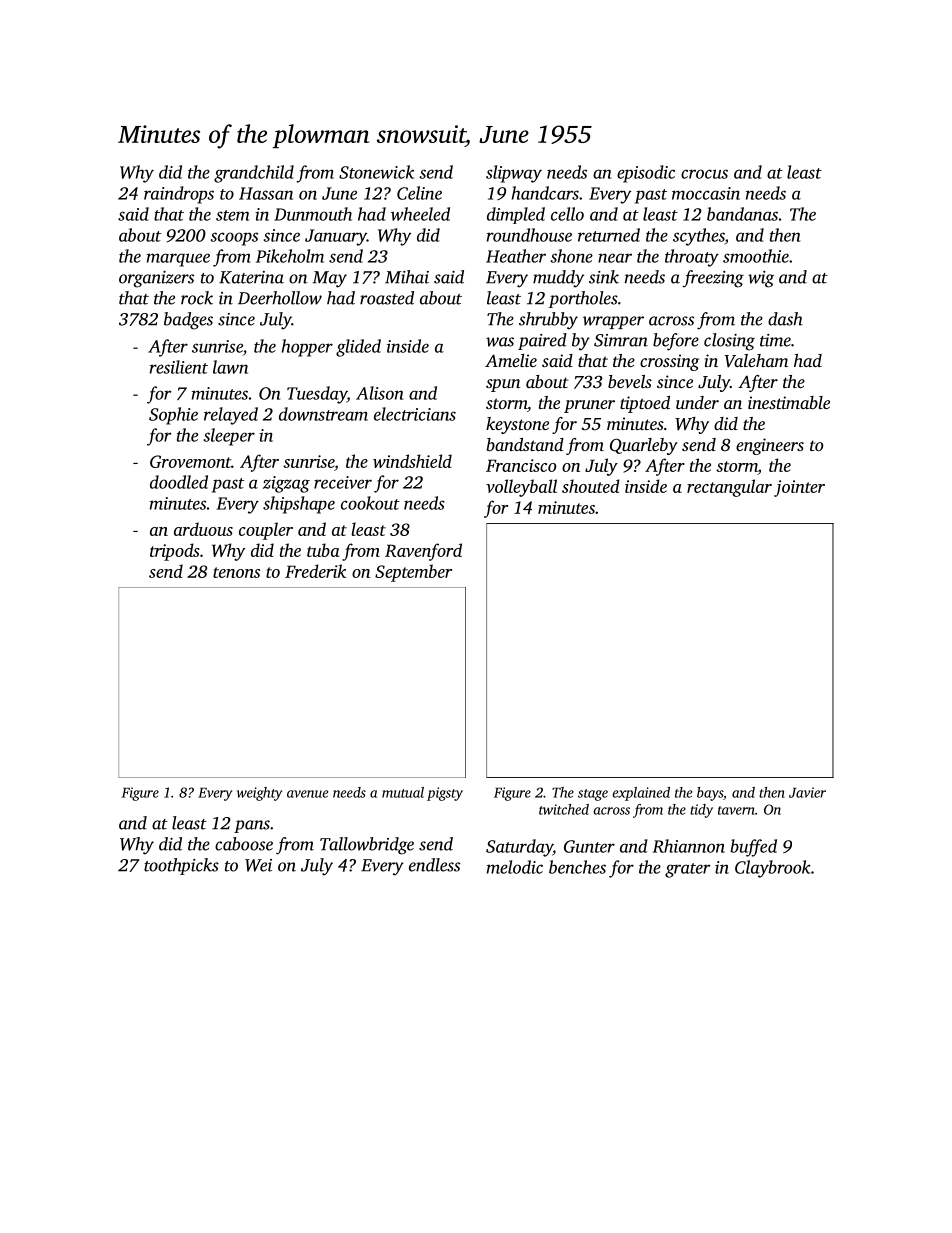 Image resolution: width=952 pixels, height=1233 pixels. What do you see at coordinates (729, 488) in the document?
I see `rectangular` at bounding box center [729, 488].
